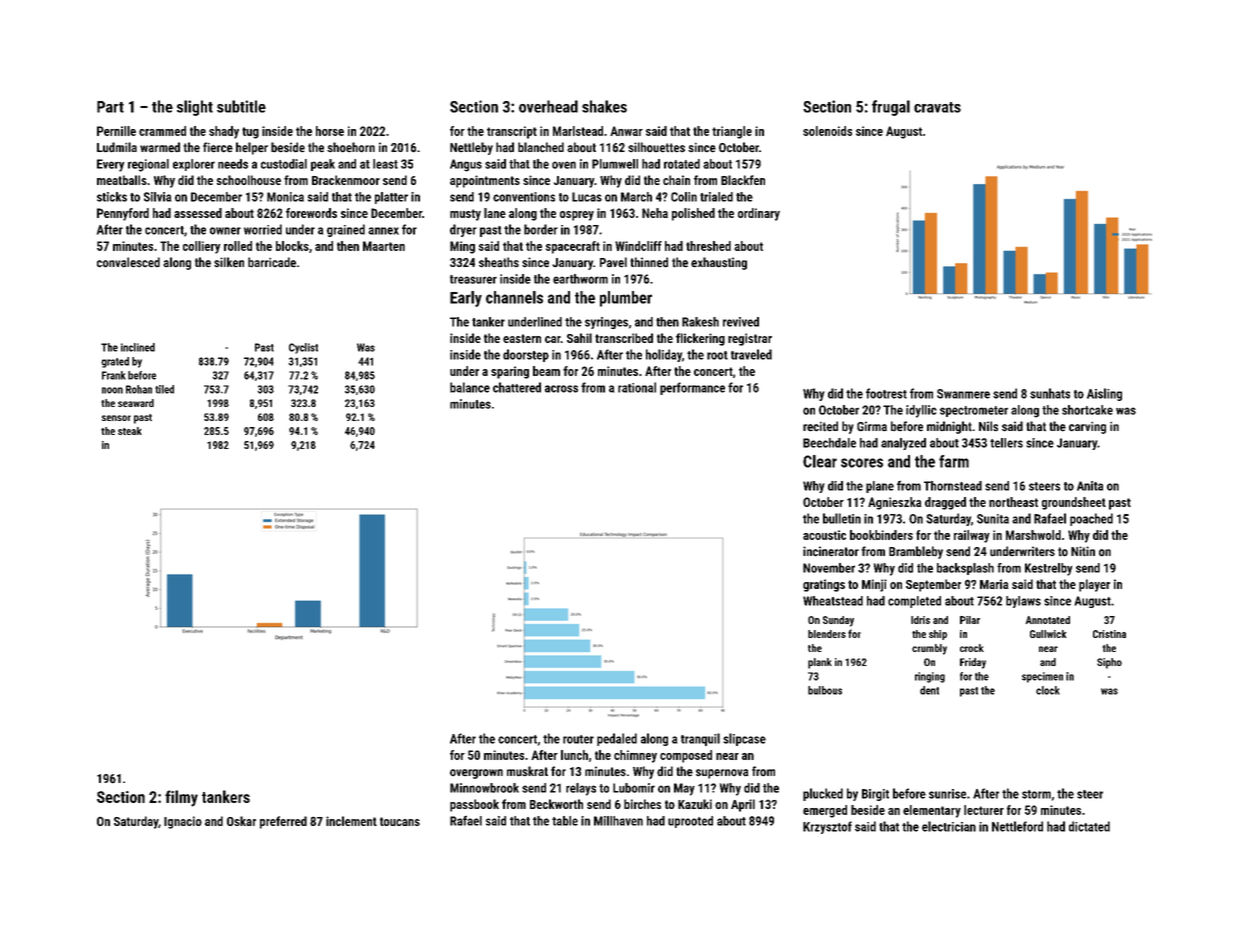 The image size is (1233, 952). What do you see at coordinates (195, 108) in the screenshot?
I see `slight` at bounding box center [195, 108].
